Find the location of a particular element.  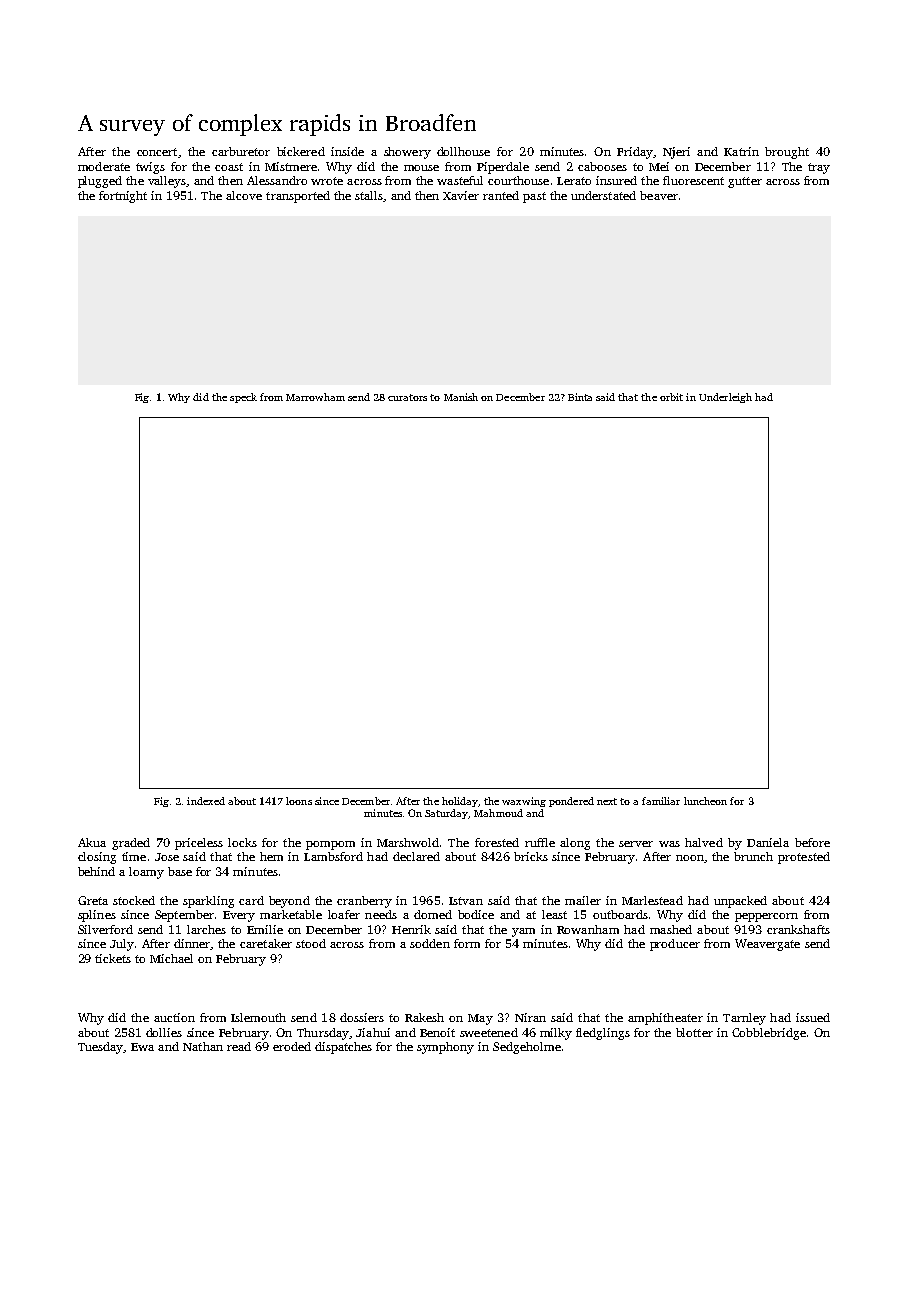

concert is located at coordinates (157, 152).
